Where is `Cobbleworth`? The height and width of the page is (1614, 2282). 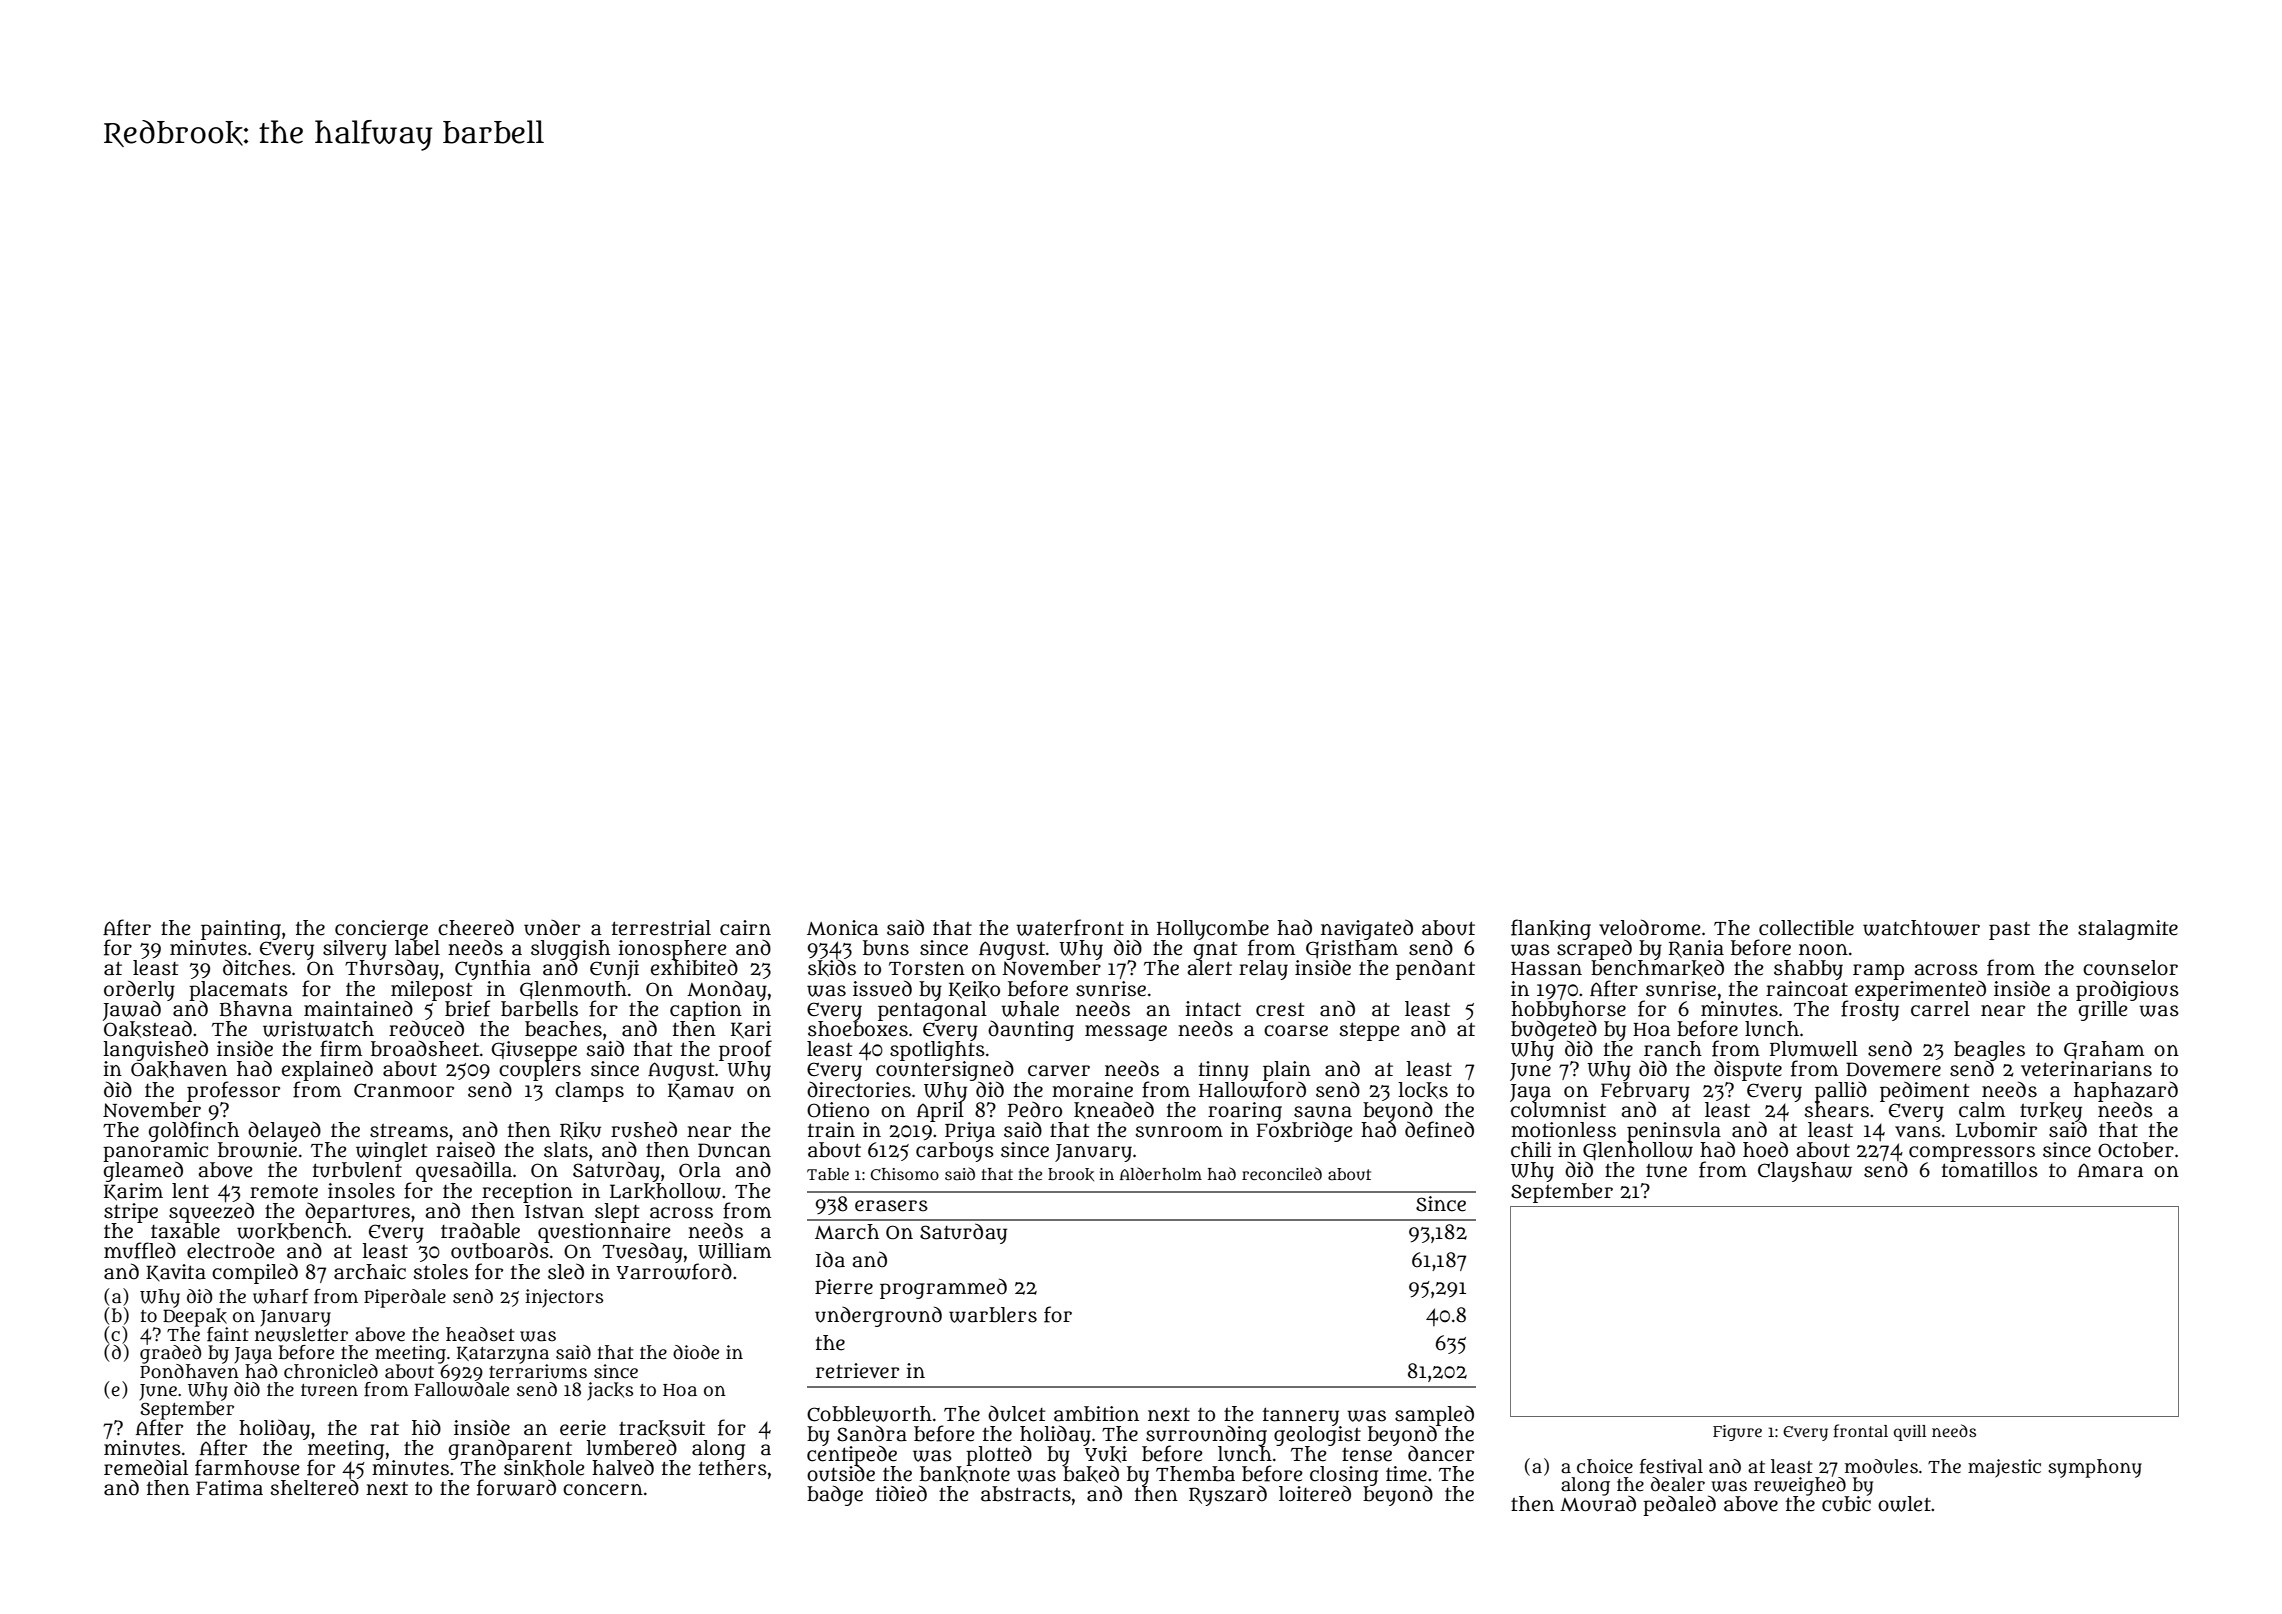 Cobbleworth is located at coordinates (869, 1414).
